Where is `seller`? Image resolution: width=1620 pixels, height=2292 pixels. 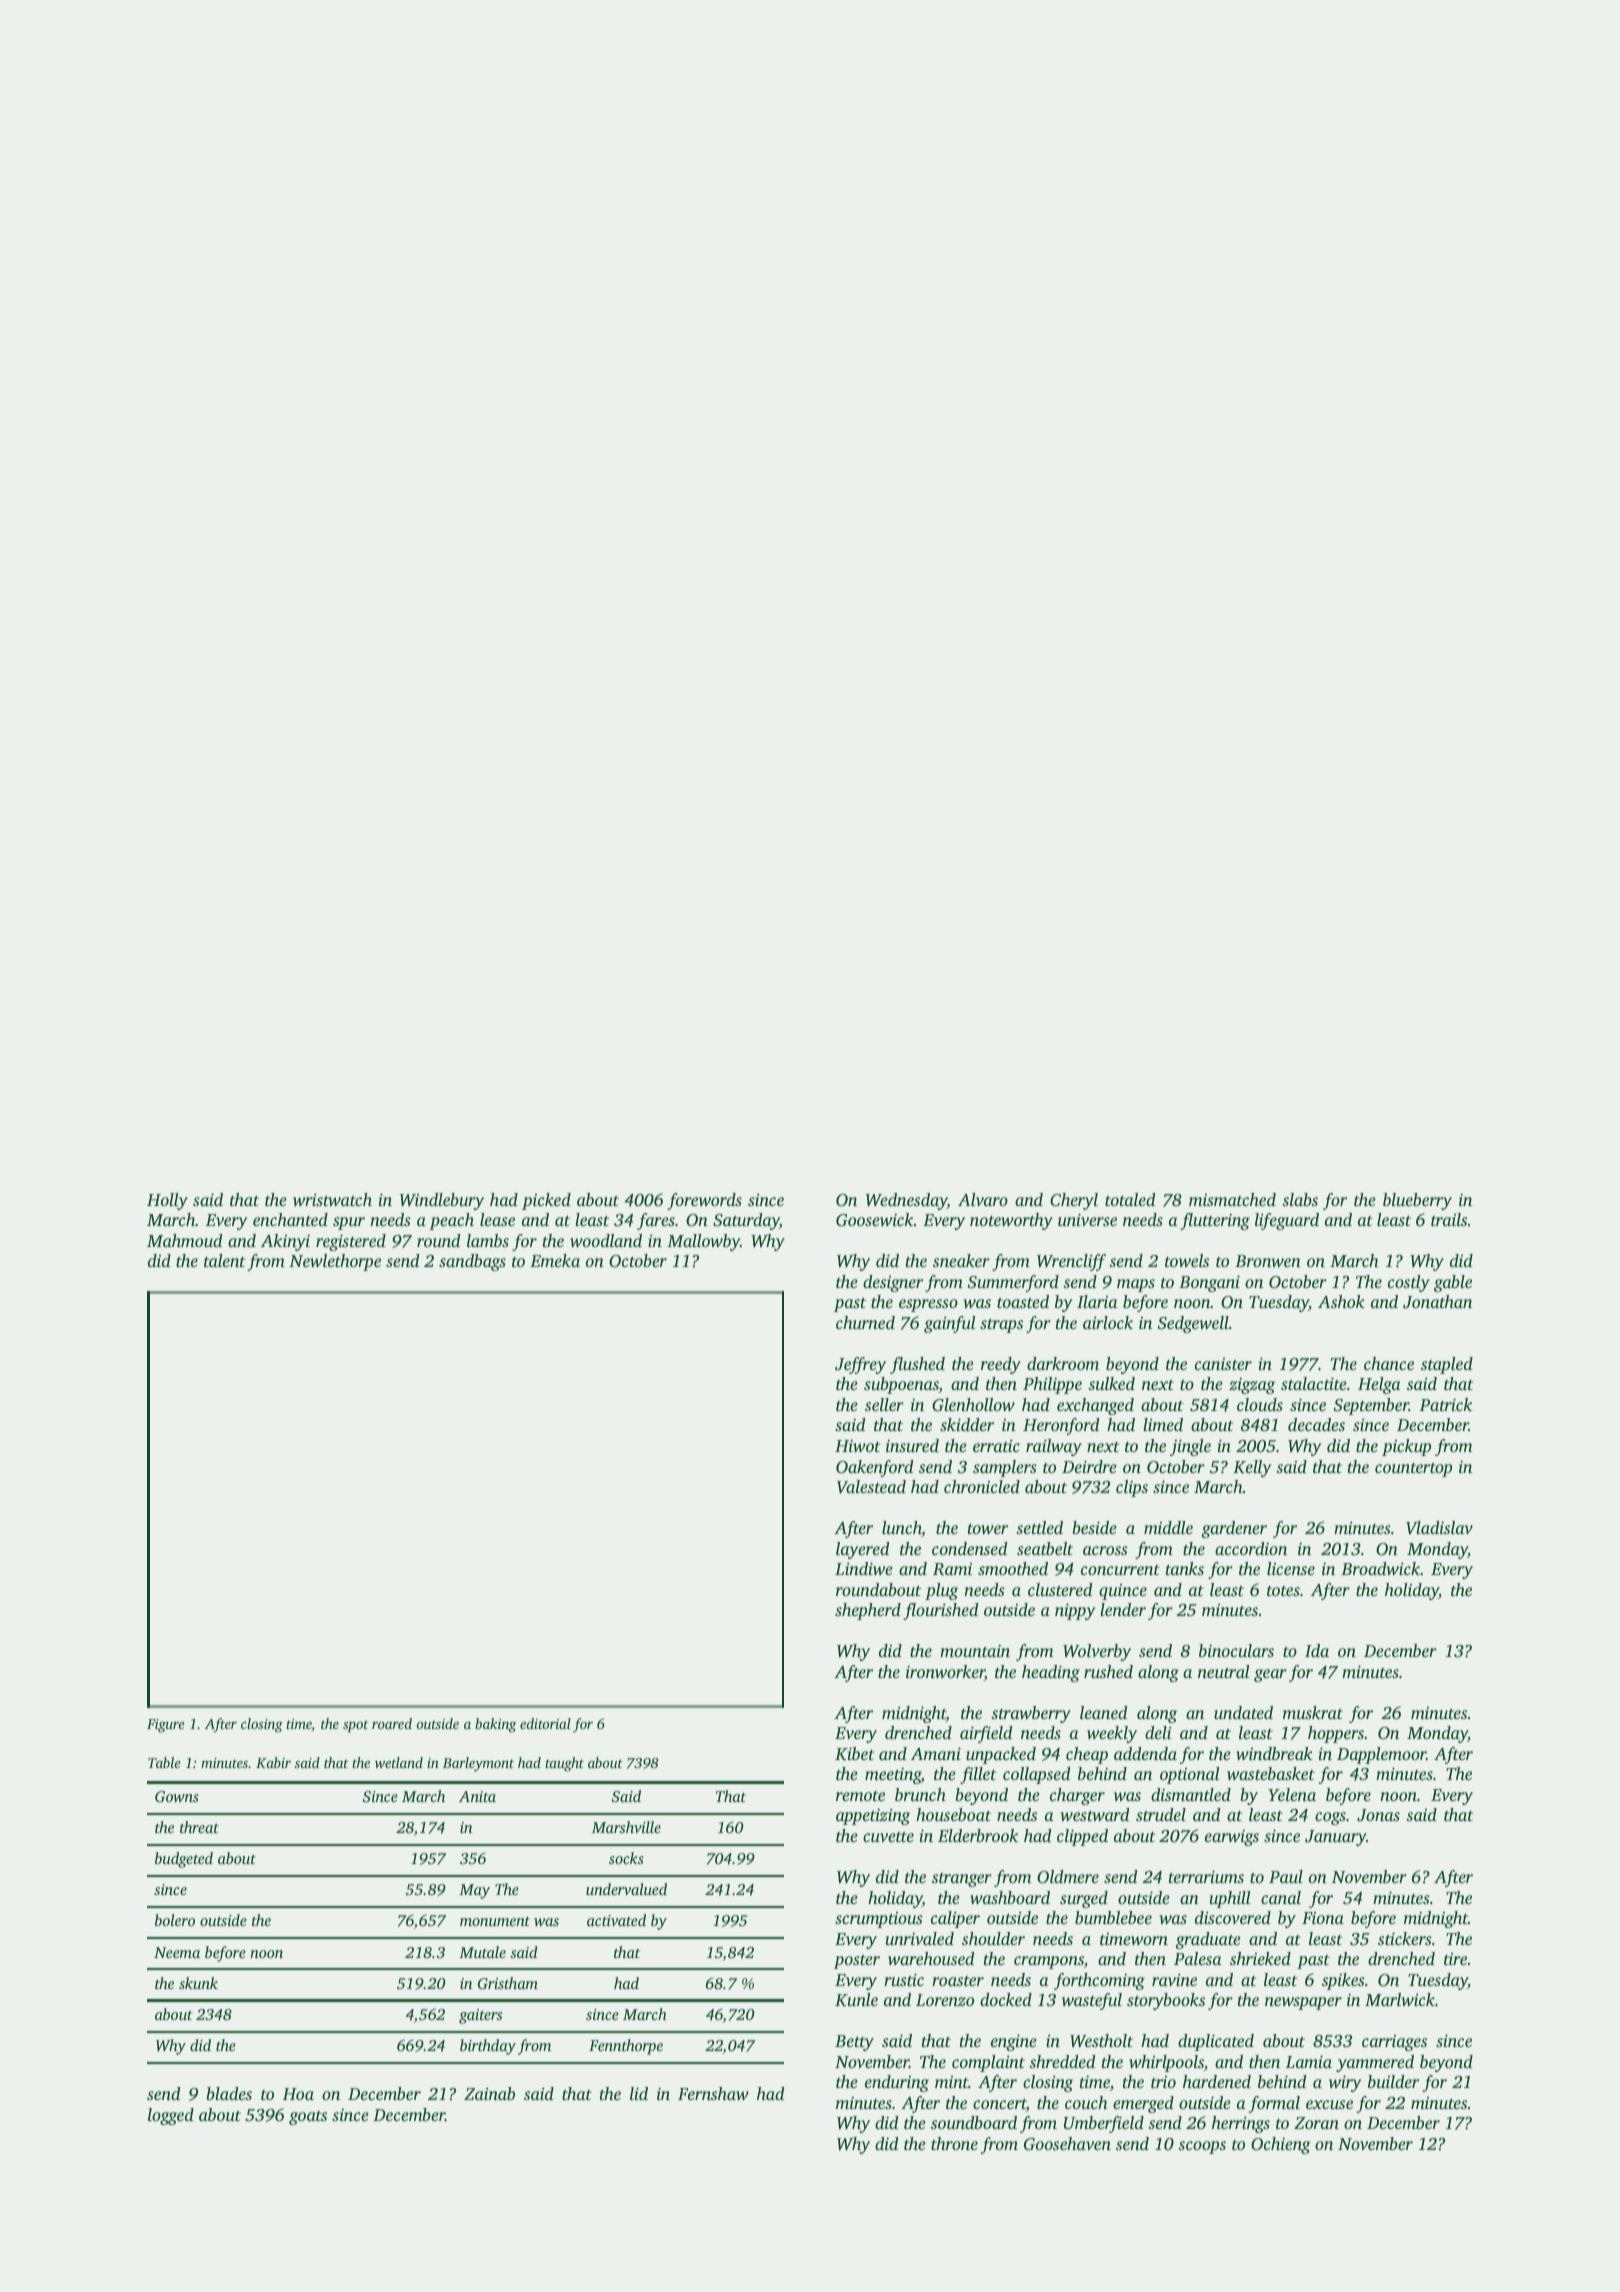 seller is located at coordinates (884, 1404).
